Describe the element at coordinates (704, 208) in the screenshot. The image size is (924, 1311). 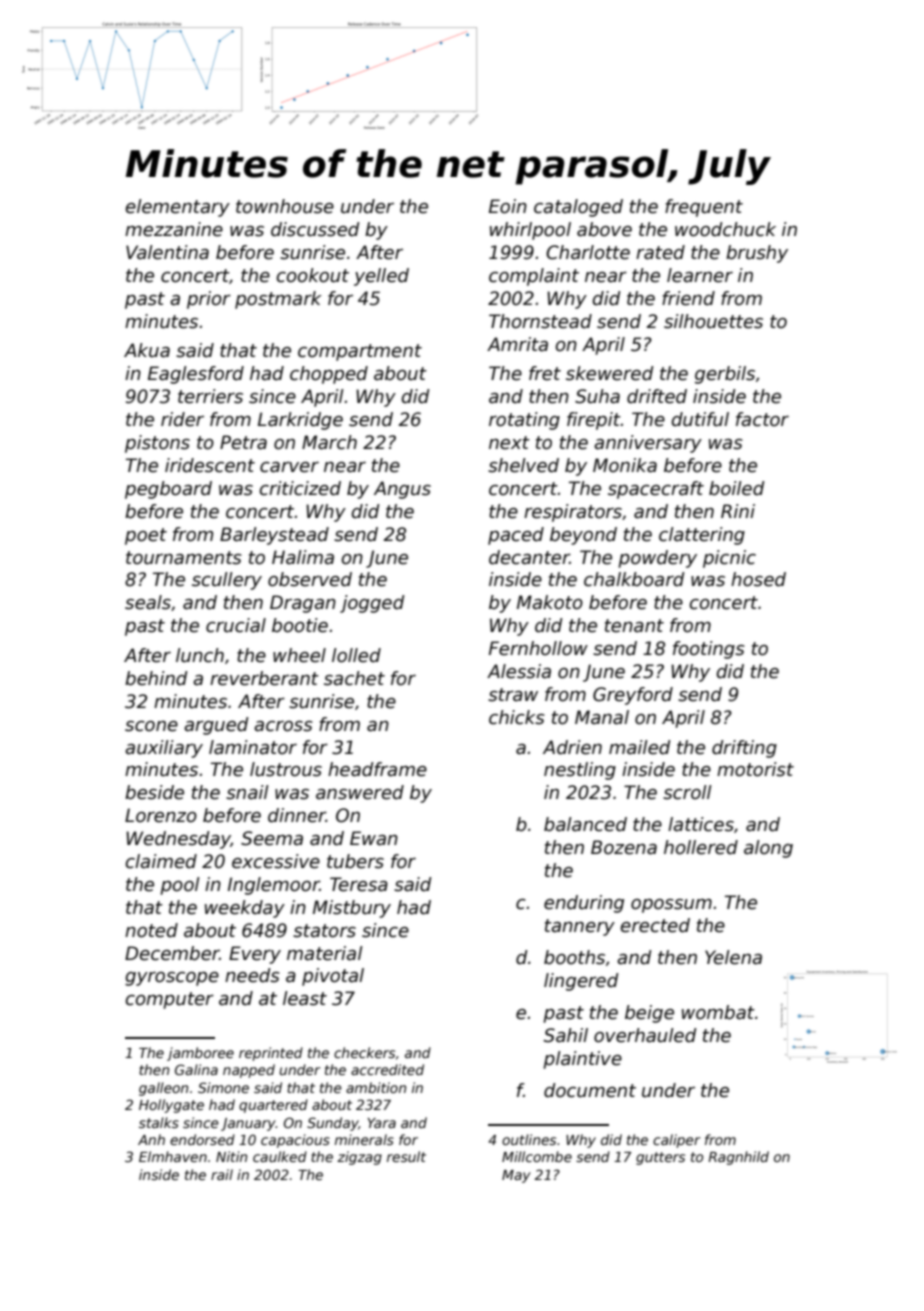
I see `frequent` at that location.
